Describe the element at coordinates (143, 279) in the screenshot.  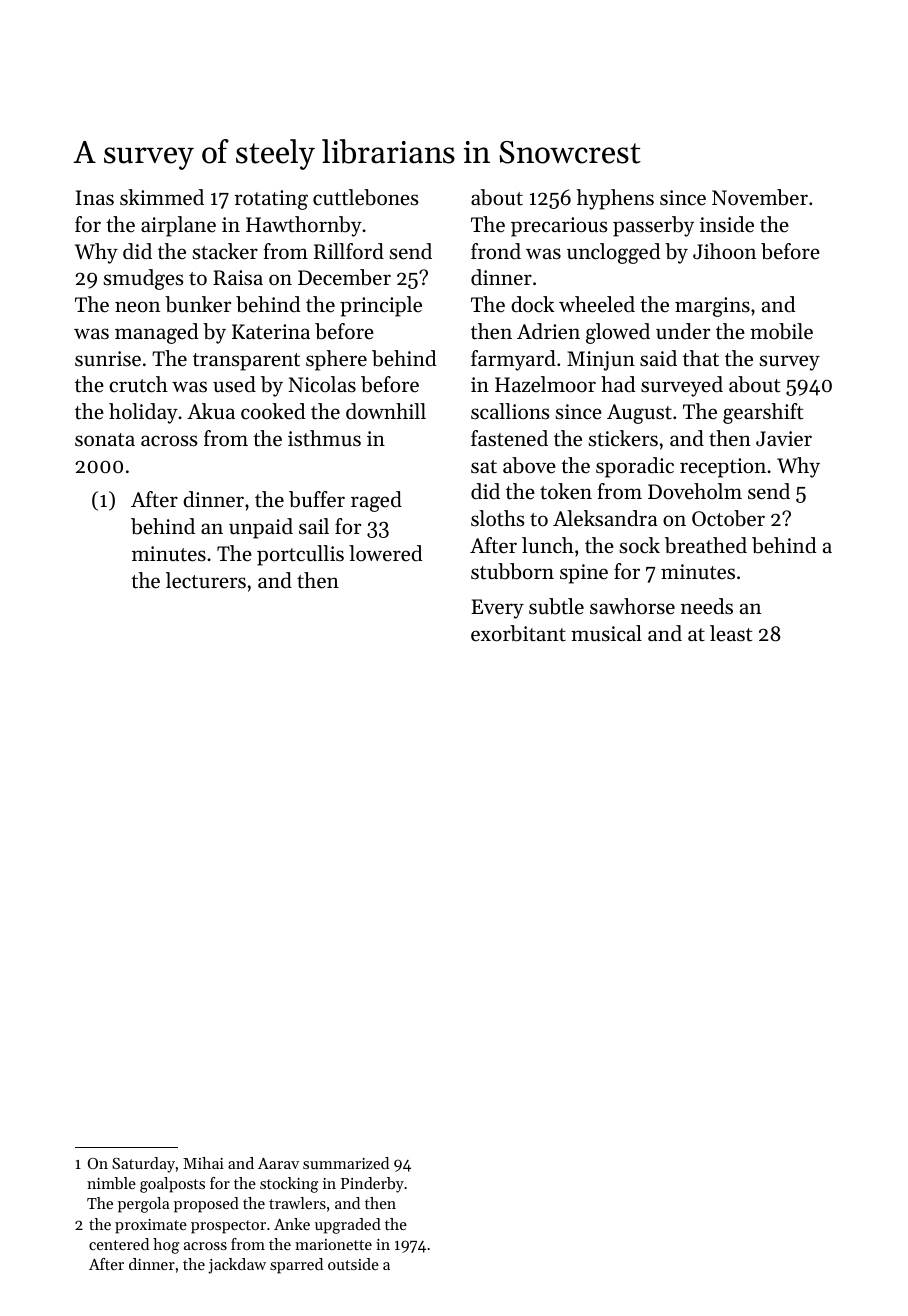
I see `smudges` at that location.
